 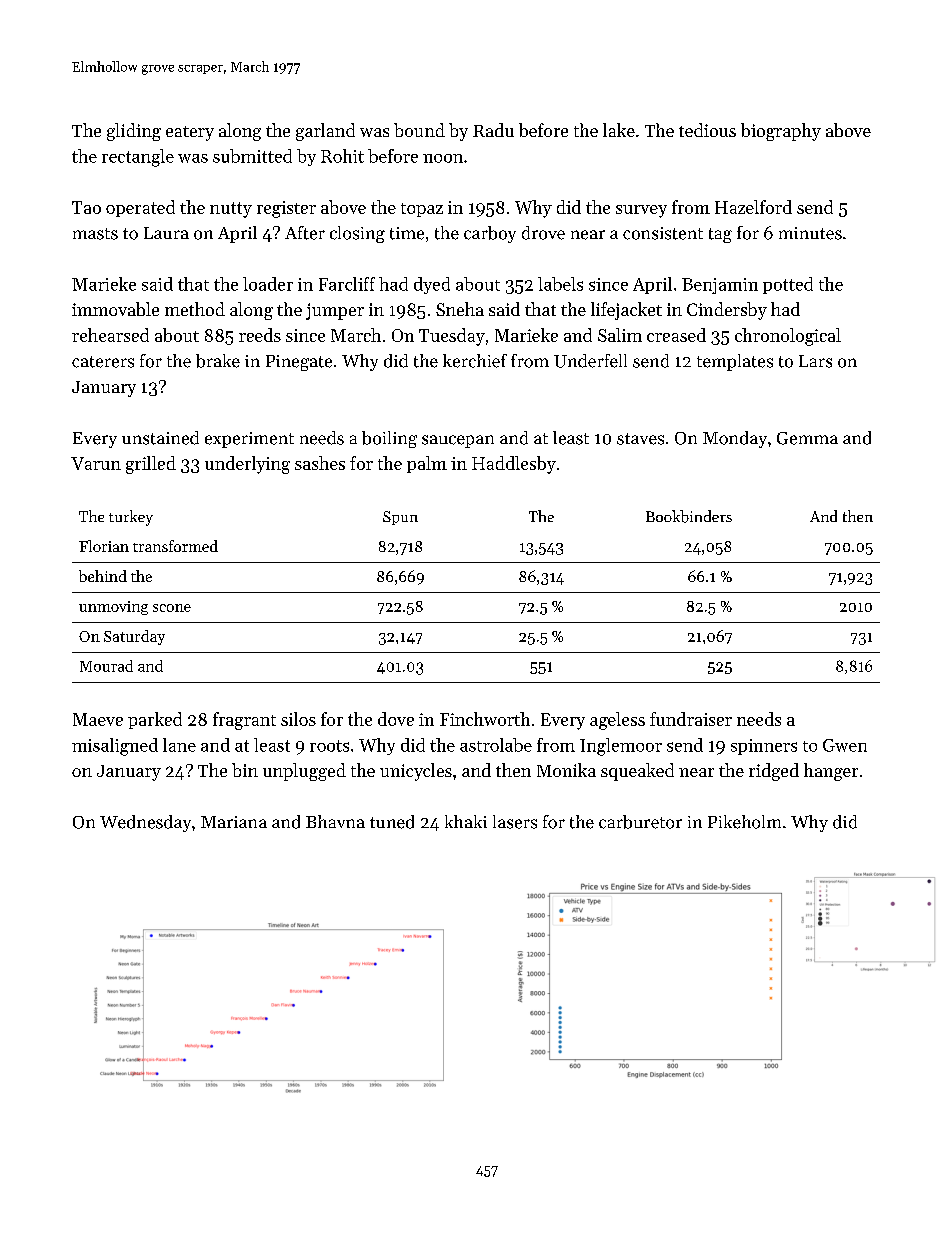 I want to click on Gwen, so click(x=845, y=745).
